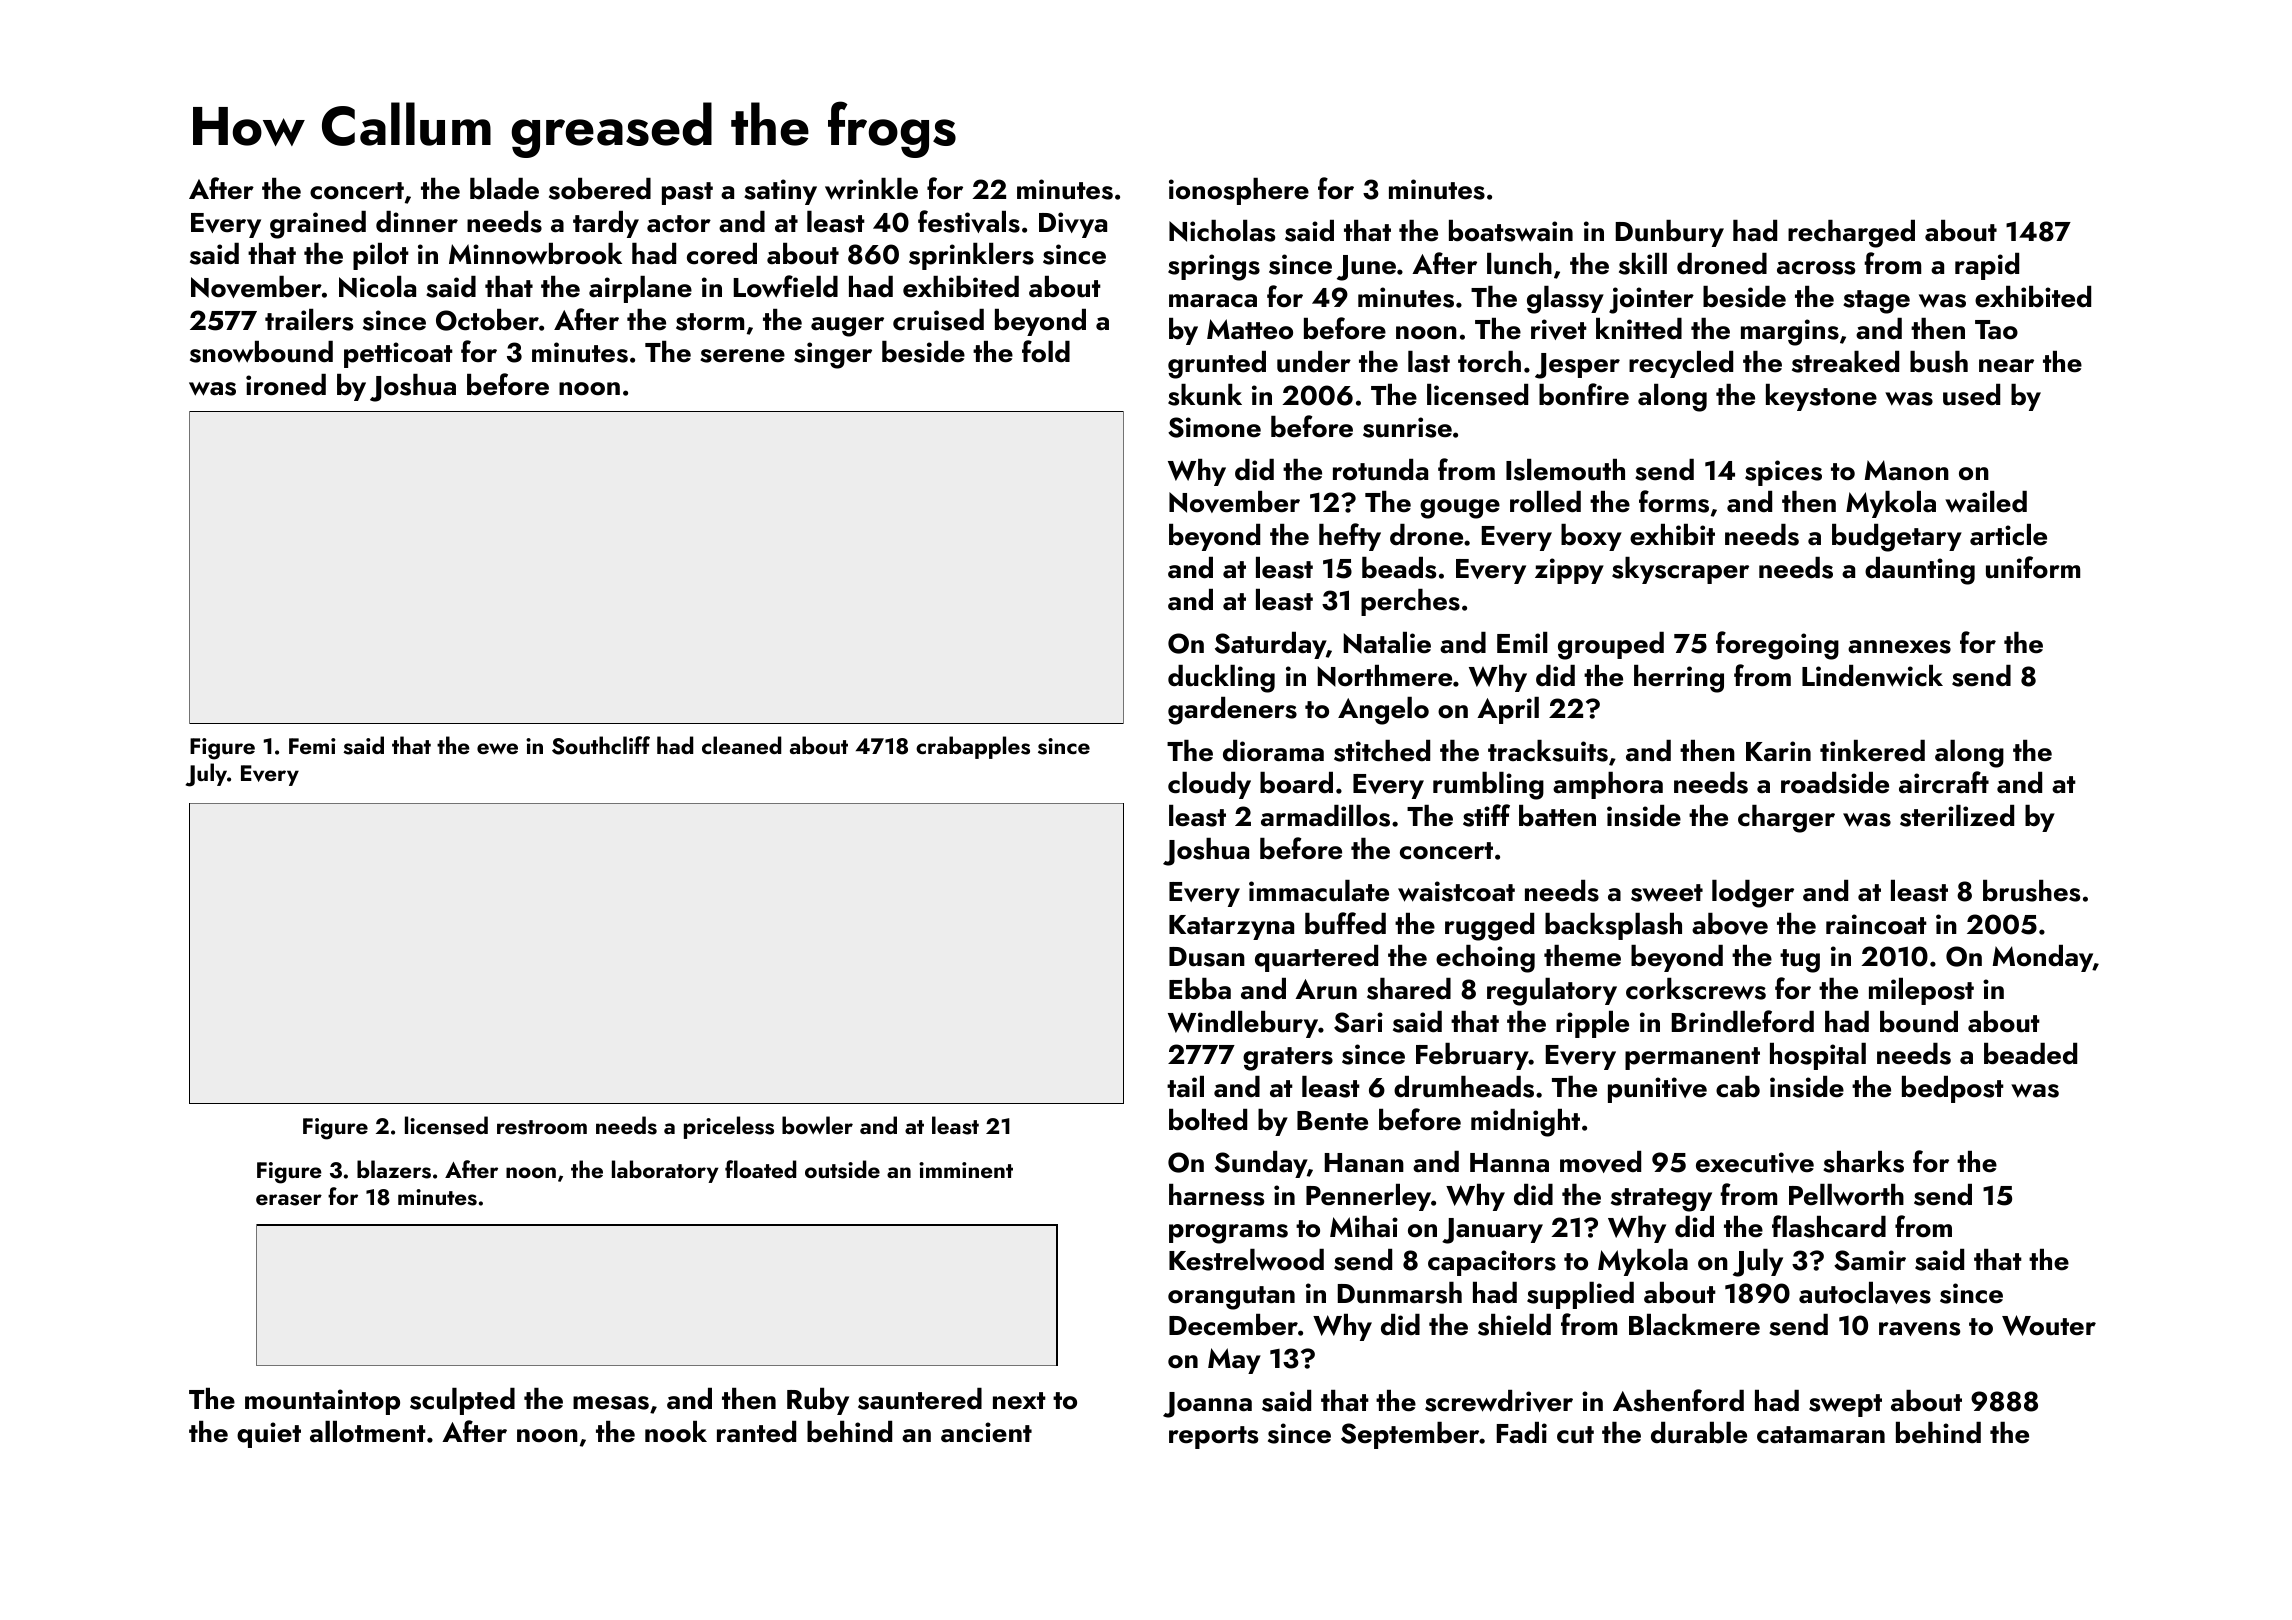 This page has height=1620, width=2292. I want to click on imminent, so click(966, 1170).
